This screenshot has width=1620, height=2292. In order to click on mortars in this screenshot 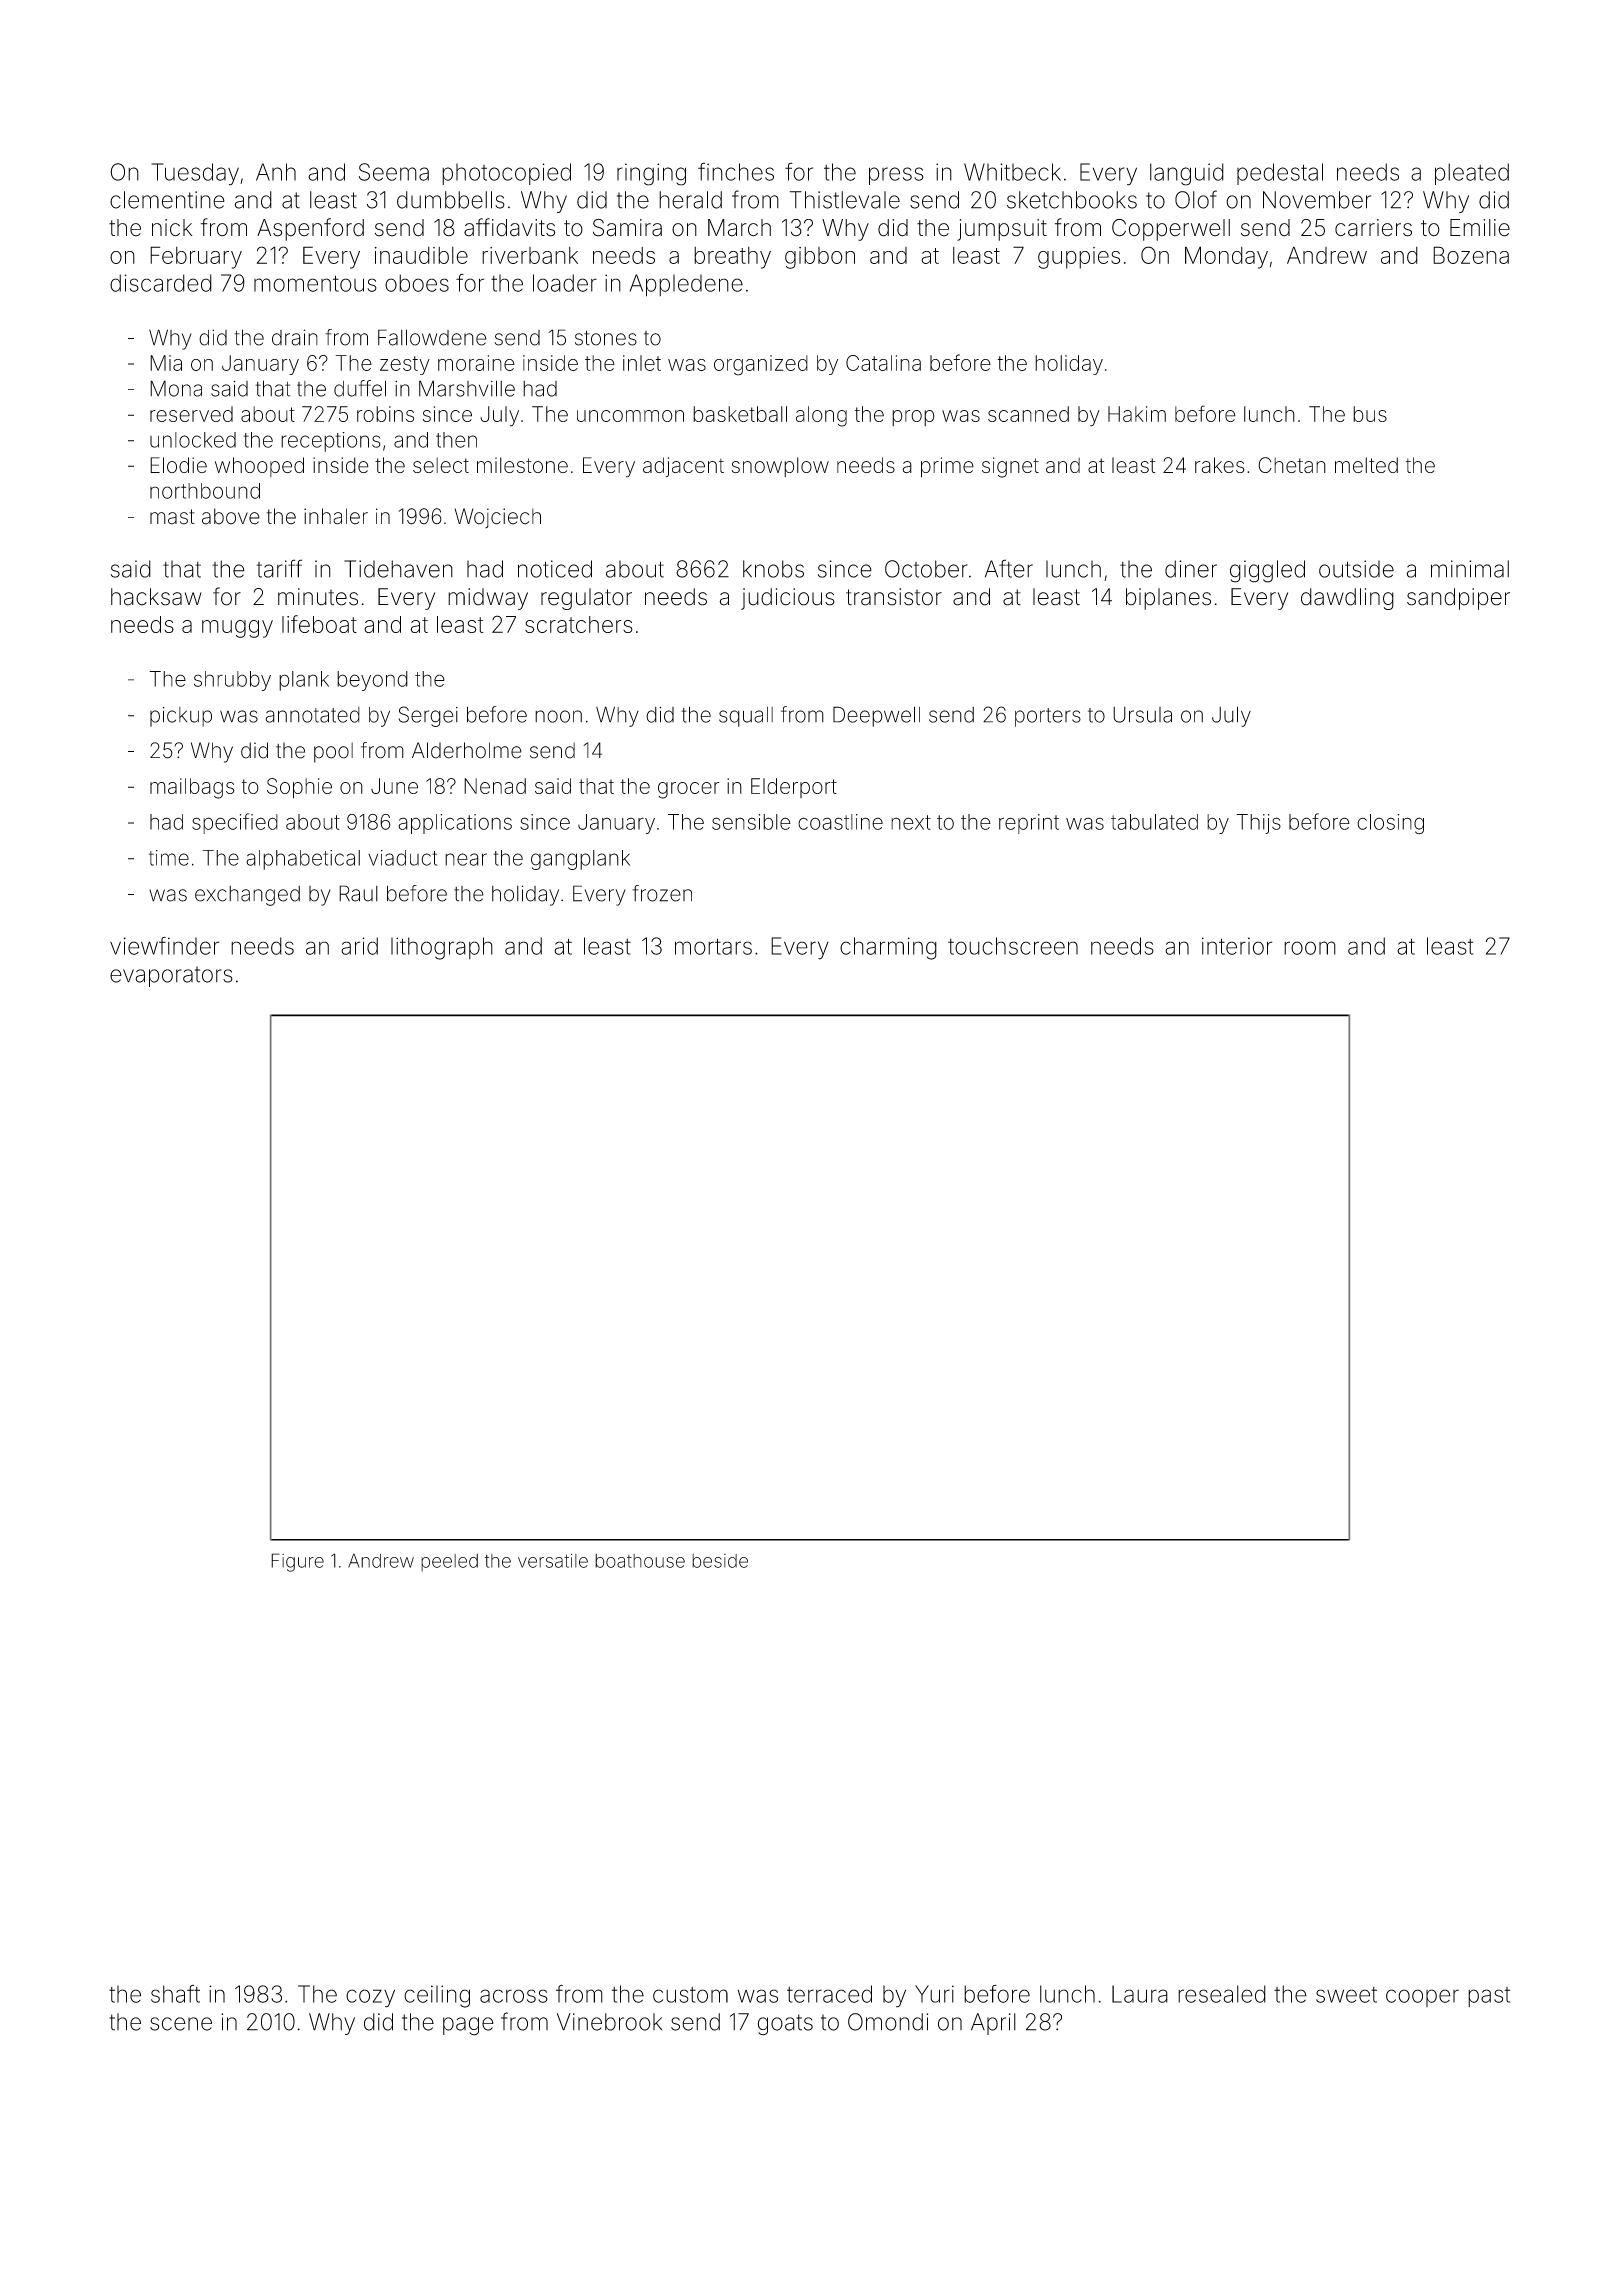, I will do `click(713, 946)`.
